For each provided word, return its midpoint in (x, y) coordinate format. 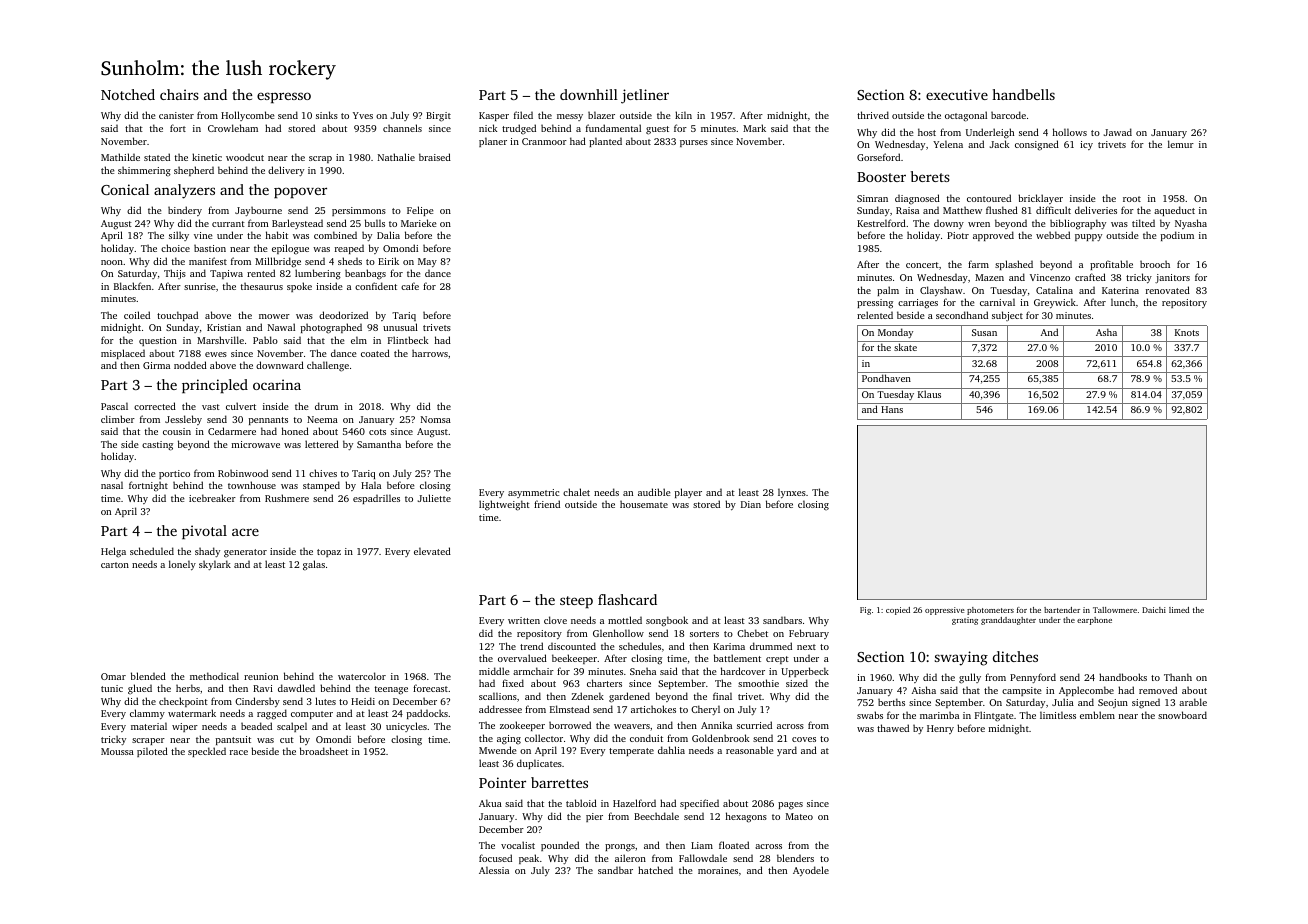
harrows (430, 353)
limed (1179, 610)
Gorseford (878, 157)
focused (495, 858)
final (722, 696)
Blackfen (132, 286)
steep (576, 602)
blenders (795, 858)
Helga (113, 552)
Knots (1187, 332)
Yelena (948, 144)
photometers (990, 611)
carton (115, 565)
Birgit (438, 117)
